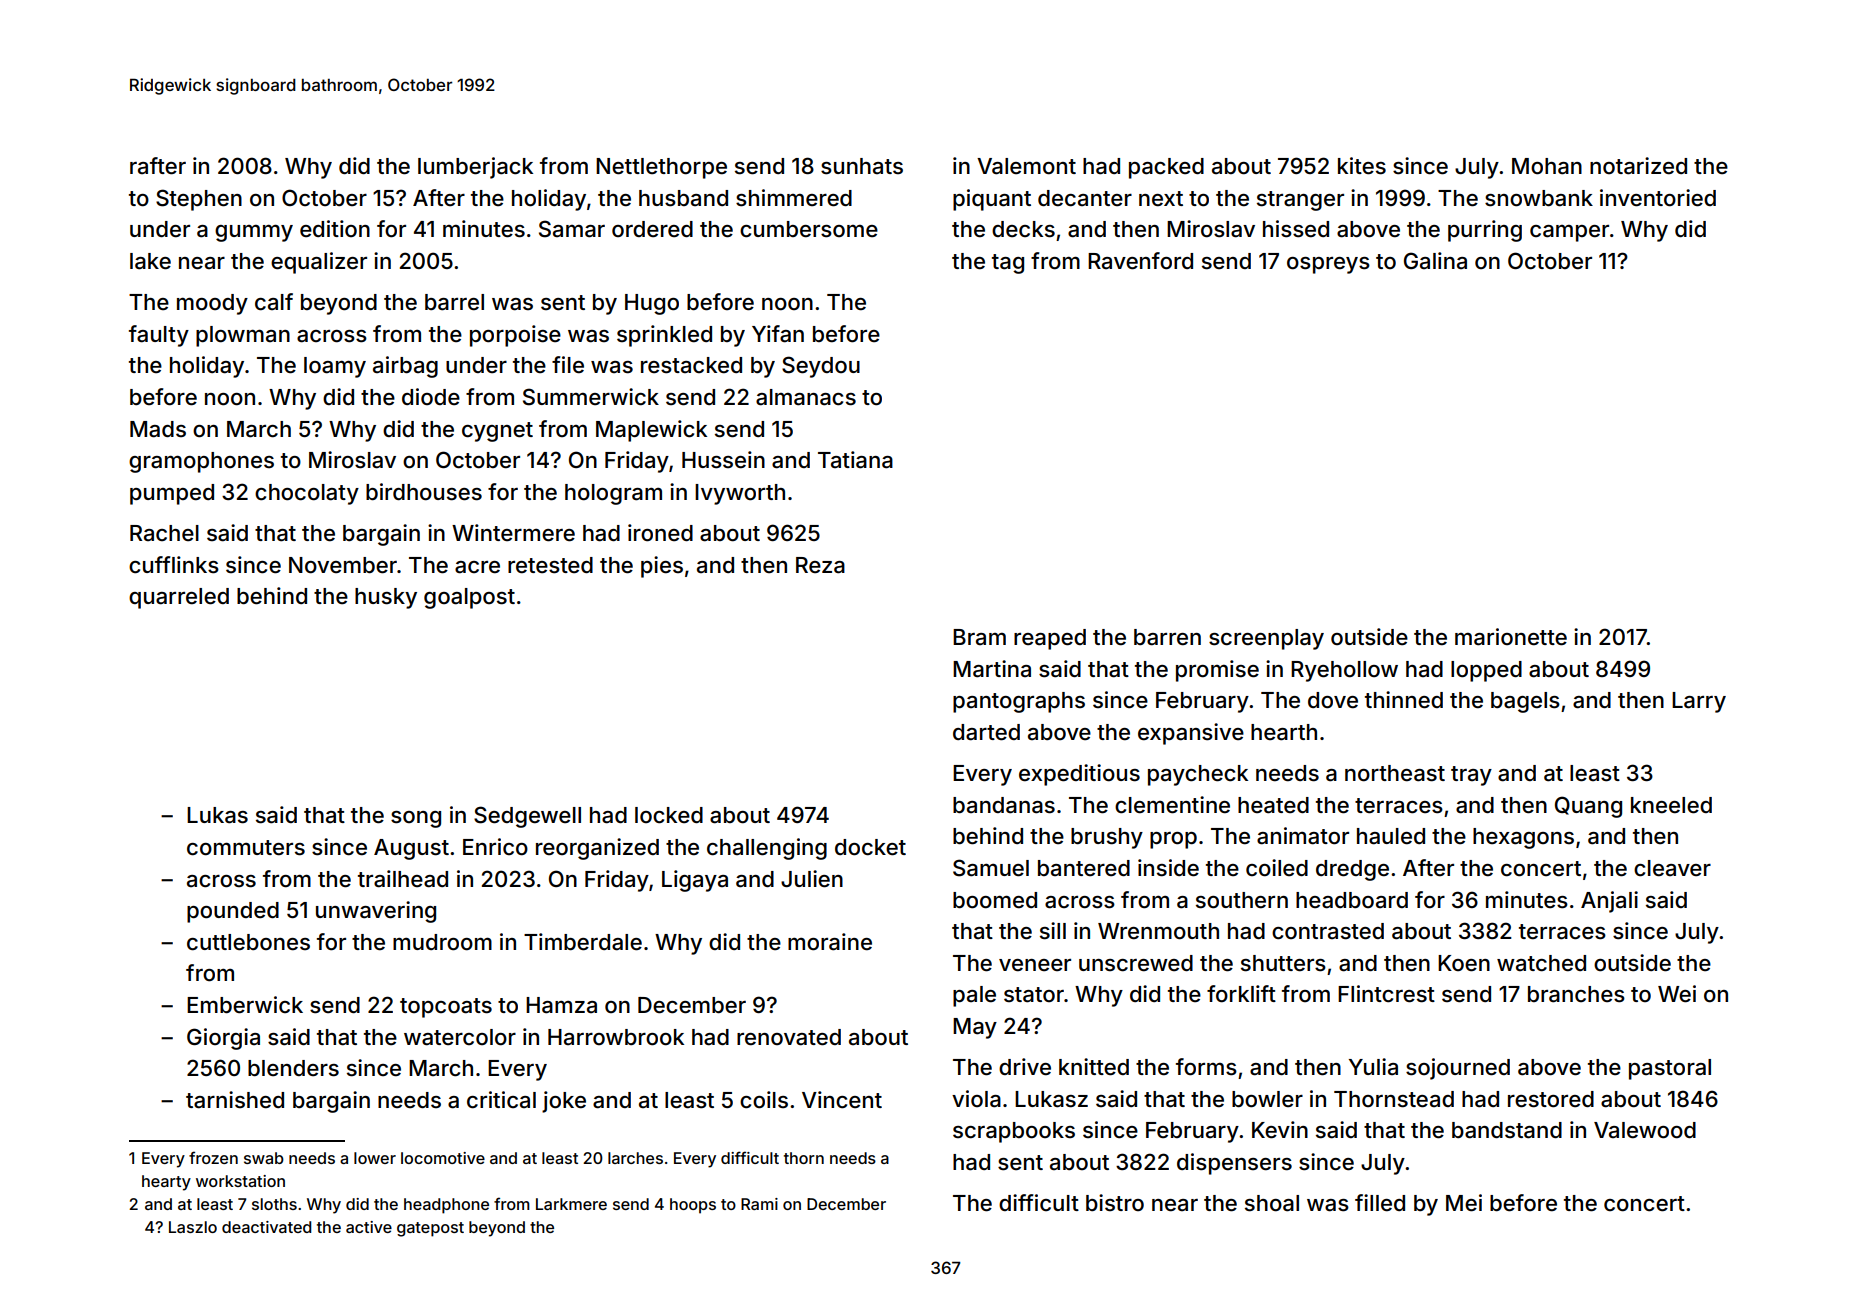 This page has width=1861, height=1316. I want to click on sunhats, so click(862, 166).
